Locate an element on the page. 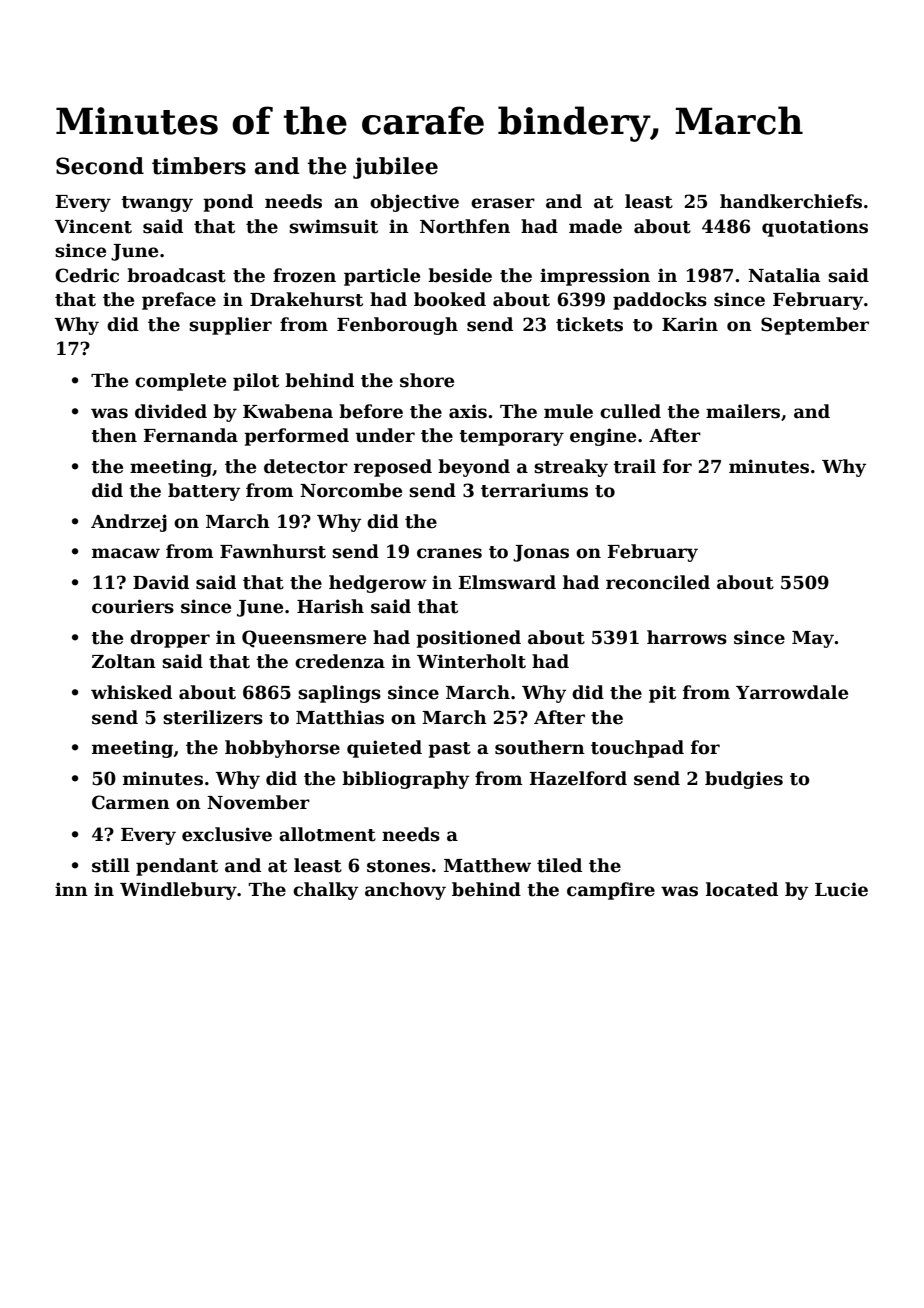 This page has height=1308, width=924. jubilee is located at coordinates (395, 168).
